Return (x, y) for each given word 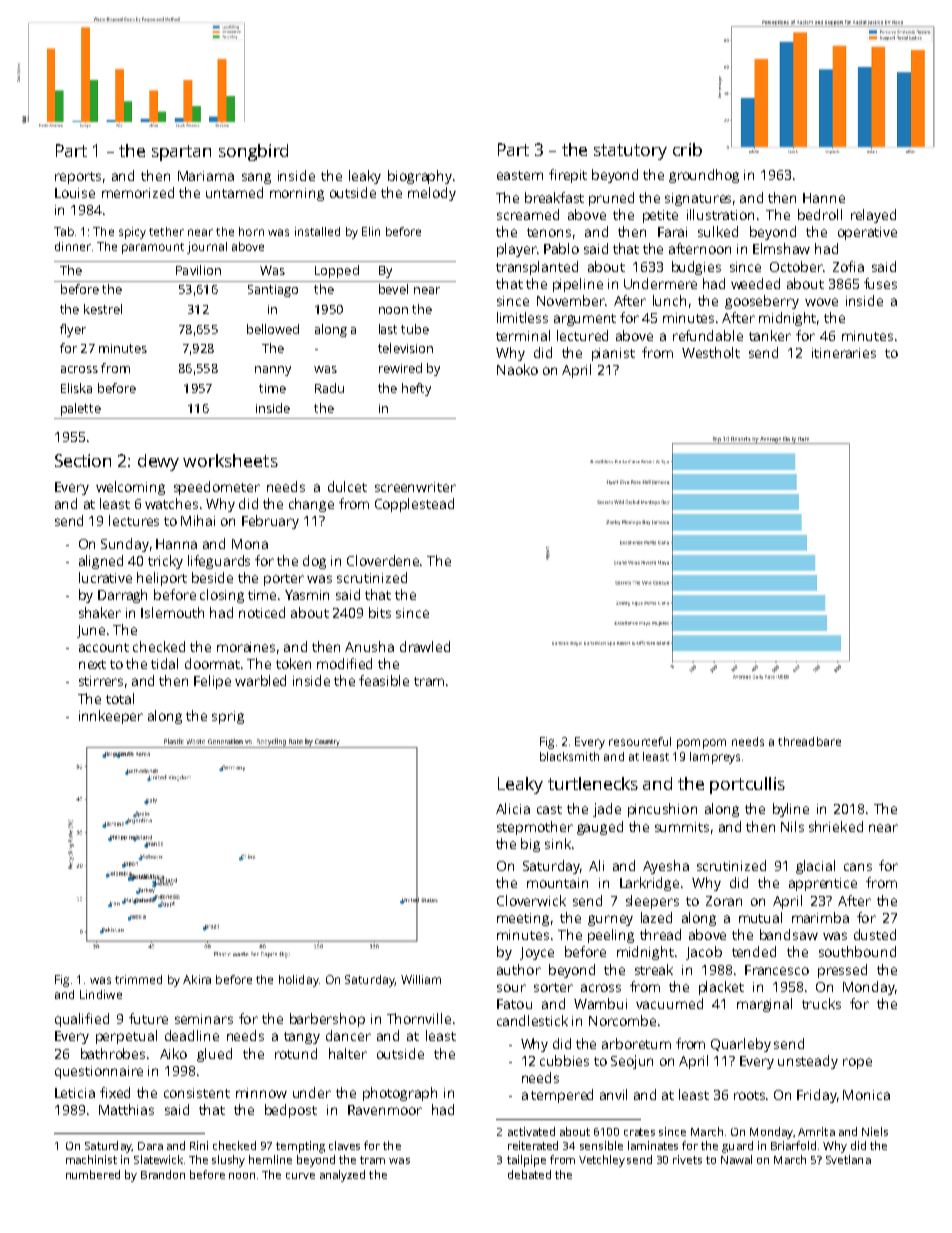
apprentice (823, 884)
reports (78, 178)
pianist (613, 354)
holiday (299, 981)
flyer (73, 330)
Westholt (711, 352)
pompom (701, 744)
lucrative (105, 577)
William (421, 979)
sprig (228, 717)
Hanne (824, 198)
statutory (630, 152)
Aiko (173, 1053)
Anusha (369, 646)
